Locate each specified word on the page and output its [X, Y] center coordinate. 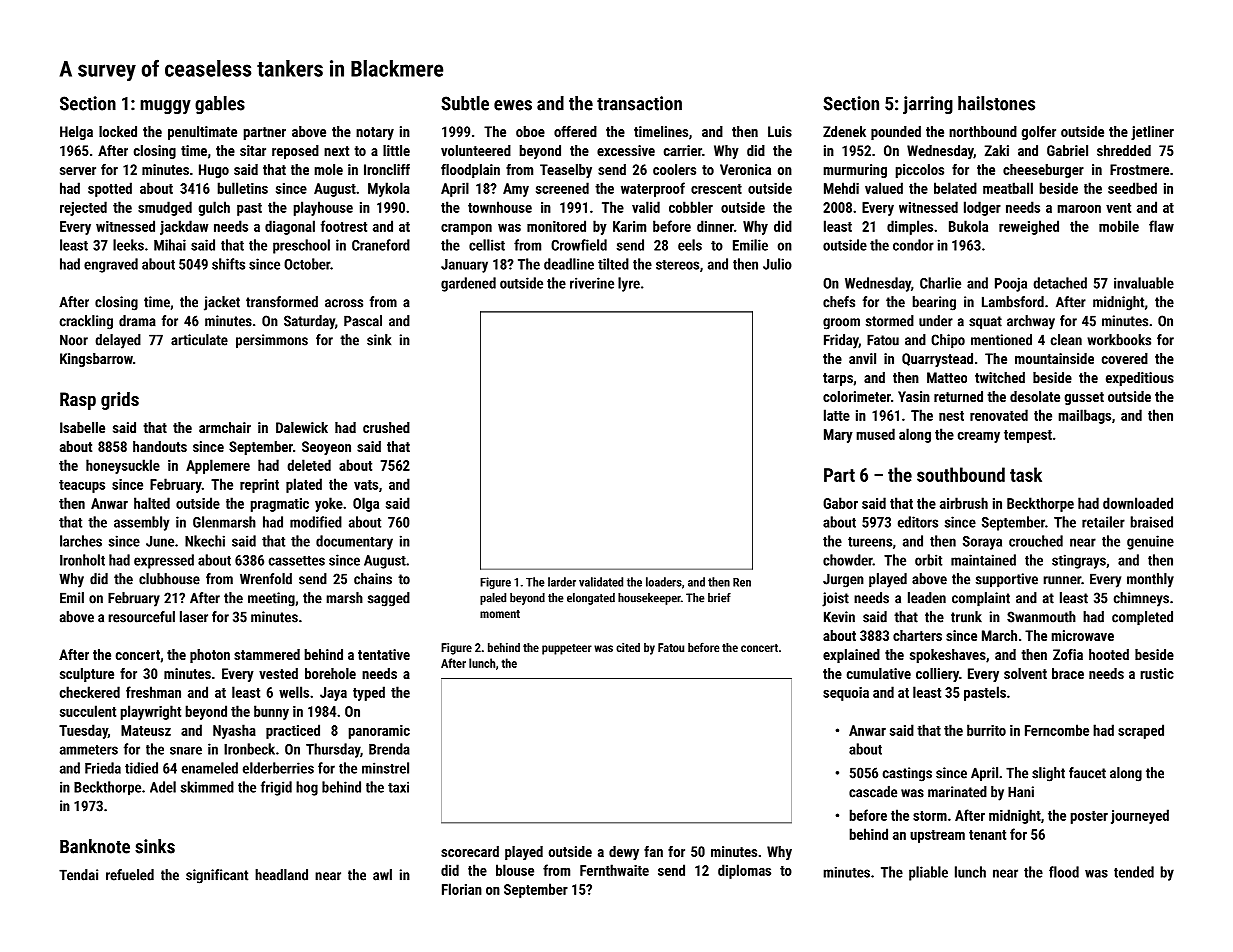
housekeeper [649, 599]
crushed [386, 427]
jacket [222, 303]
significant [217, 876]
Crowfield [579, 245]
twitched [1000, 377]
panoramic [379, 732]
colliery [937, 675]
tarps [838, 379]
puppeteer [567, 649]
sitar [253, 150]
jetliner [1152, 133]
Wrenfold [266, 579]
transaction [639, 103]
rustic [1157, 673]
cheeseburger [1043, 171]
